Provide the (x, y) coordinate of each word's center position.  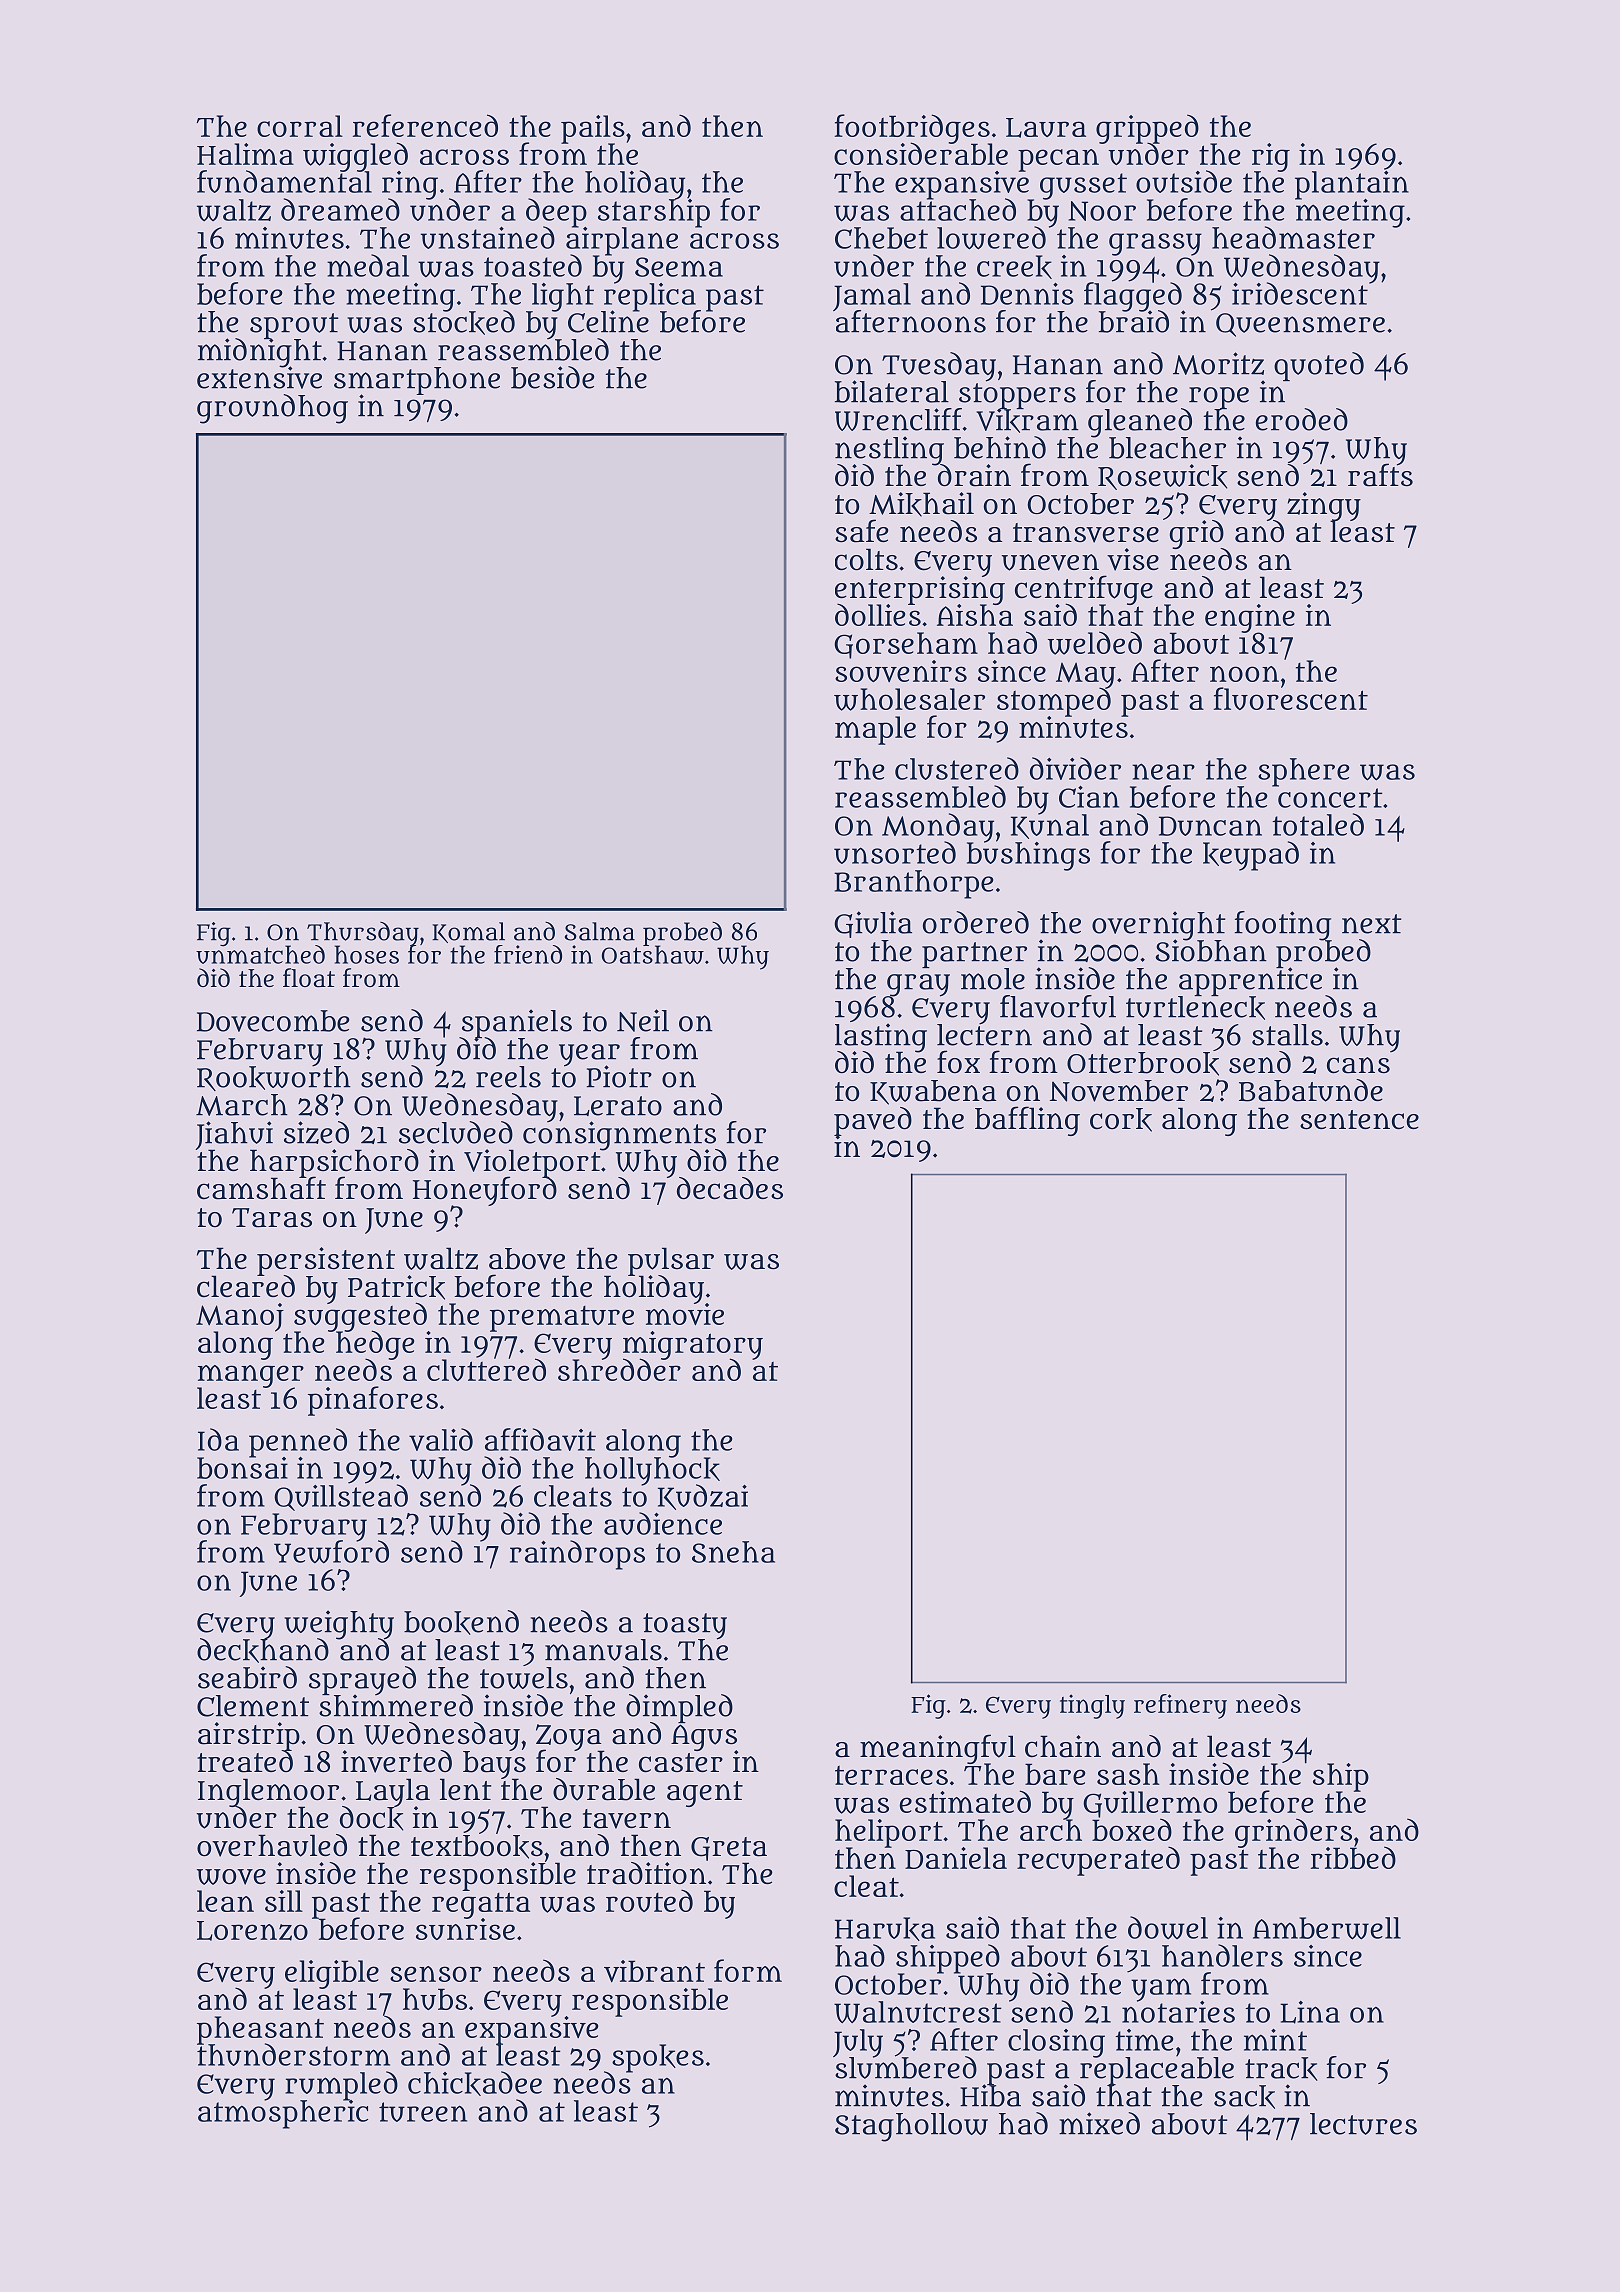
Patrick (396, 1287)
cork (1121, 1120)
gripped (1147, 128)
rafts (1380, 476)
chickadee (475, 2083)
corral (300, 126)
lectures (1363, 2124)
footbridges (912, 128)
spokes (658, 2058)
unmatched (260, 955)
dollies (878, 615)
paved (873, 1121)
